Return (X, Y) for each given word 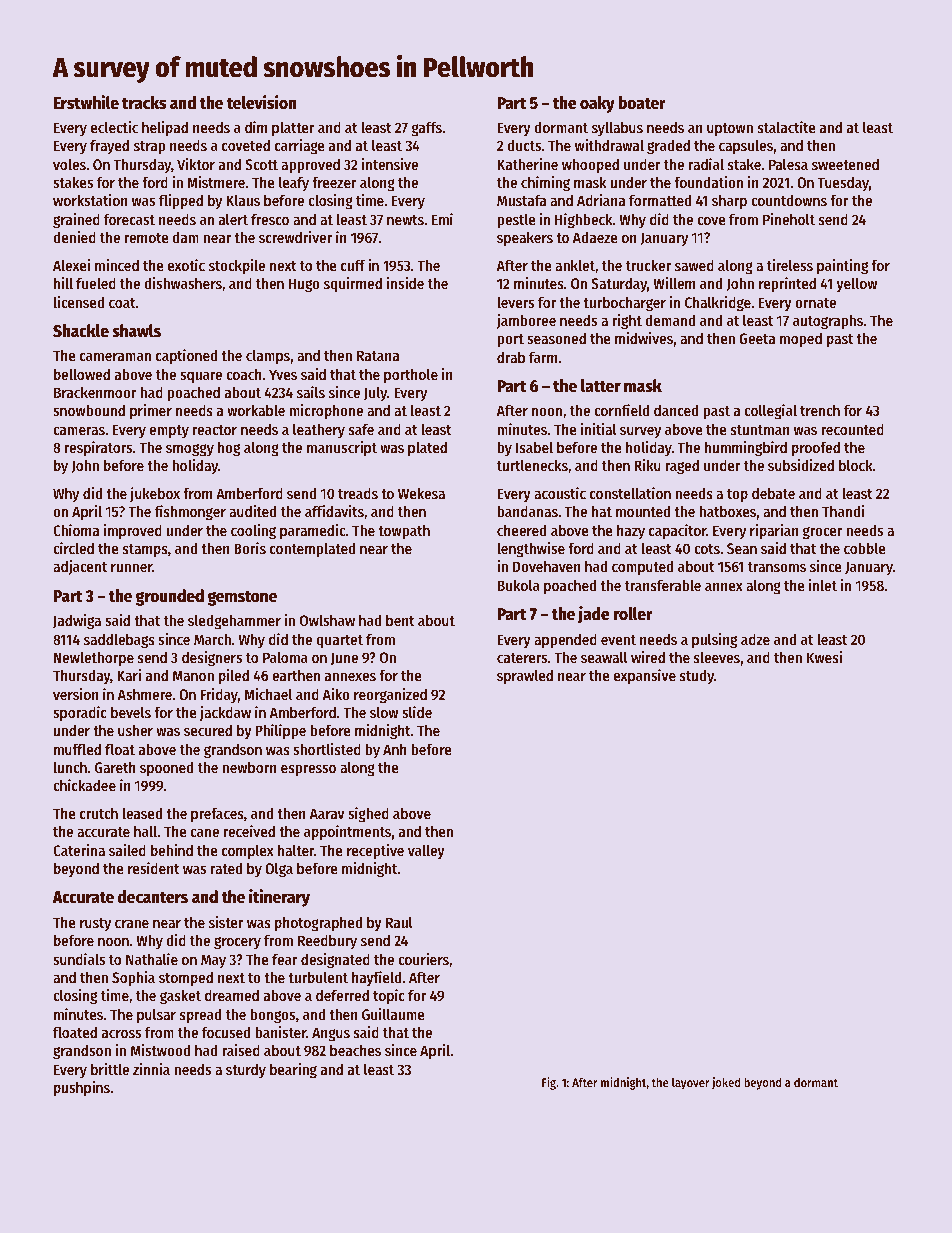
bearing (293, 1071)
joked (726, 1083)
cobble (865, 548)
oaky (597, 104)
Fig (549, 1083)
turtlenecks (532, 465)
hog (229, 449)
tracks (144, 103)
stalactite (787, 127)
